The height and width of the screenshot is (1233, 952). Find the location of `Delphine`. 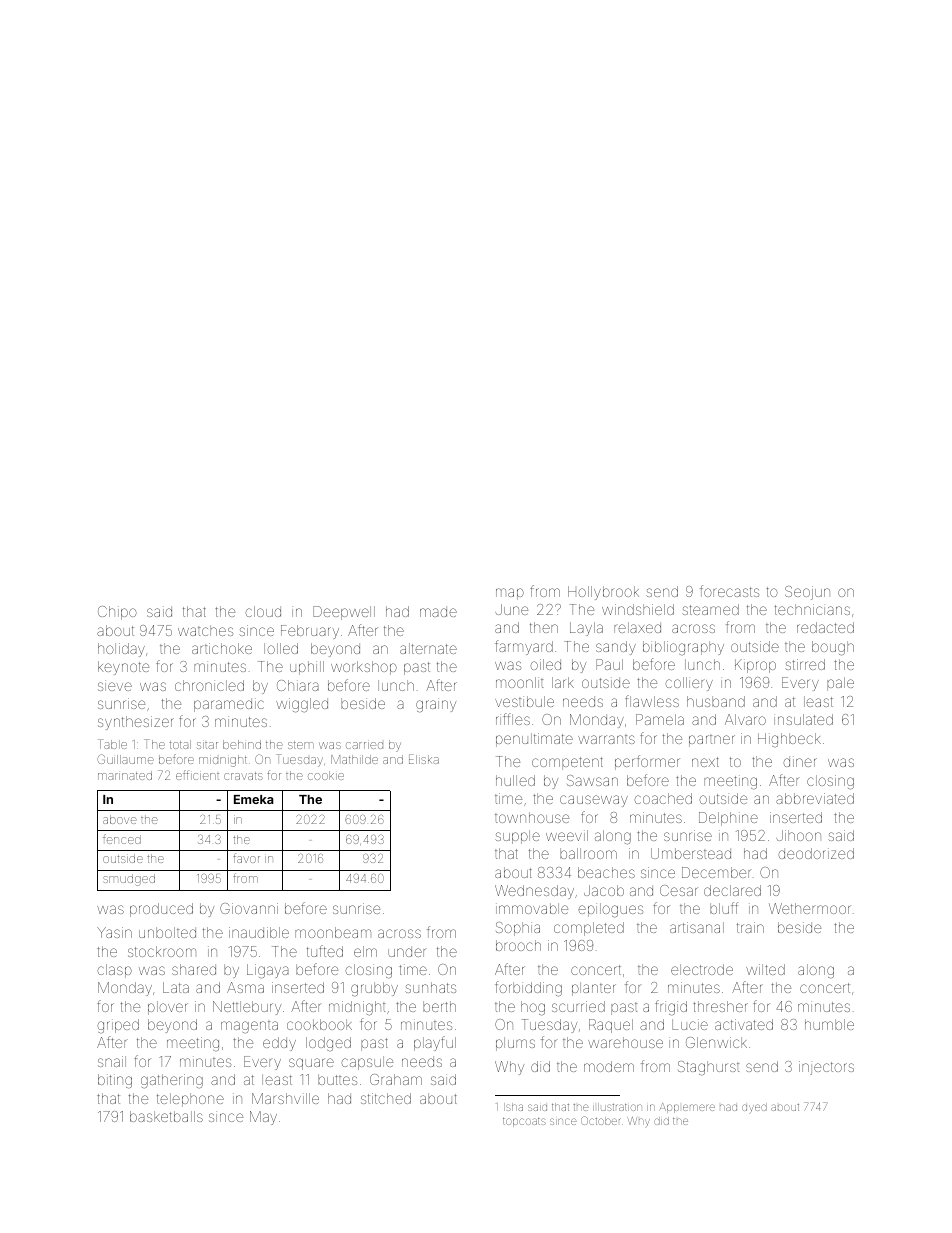

Delphine is located at coordinates (728, 819).
